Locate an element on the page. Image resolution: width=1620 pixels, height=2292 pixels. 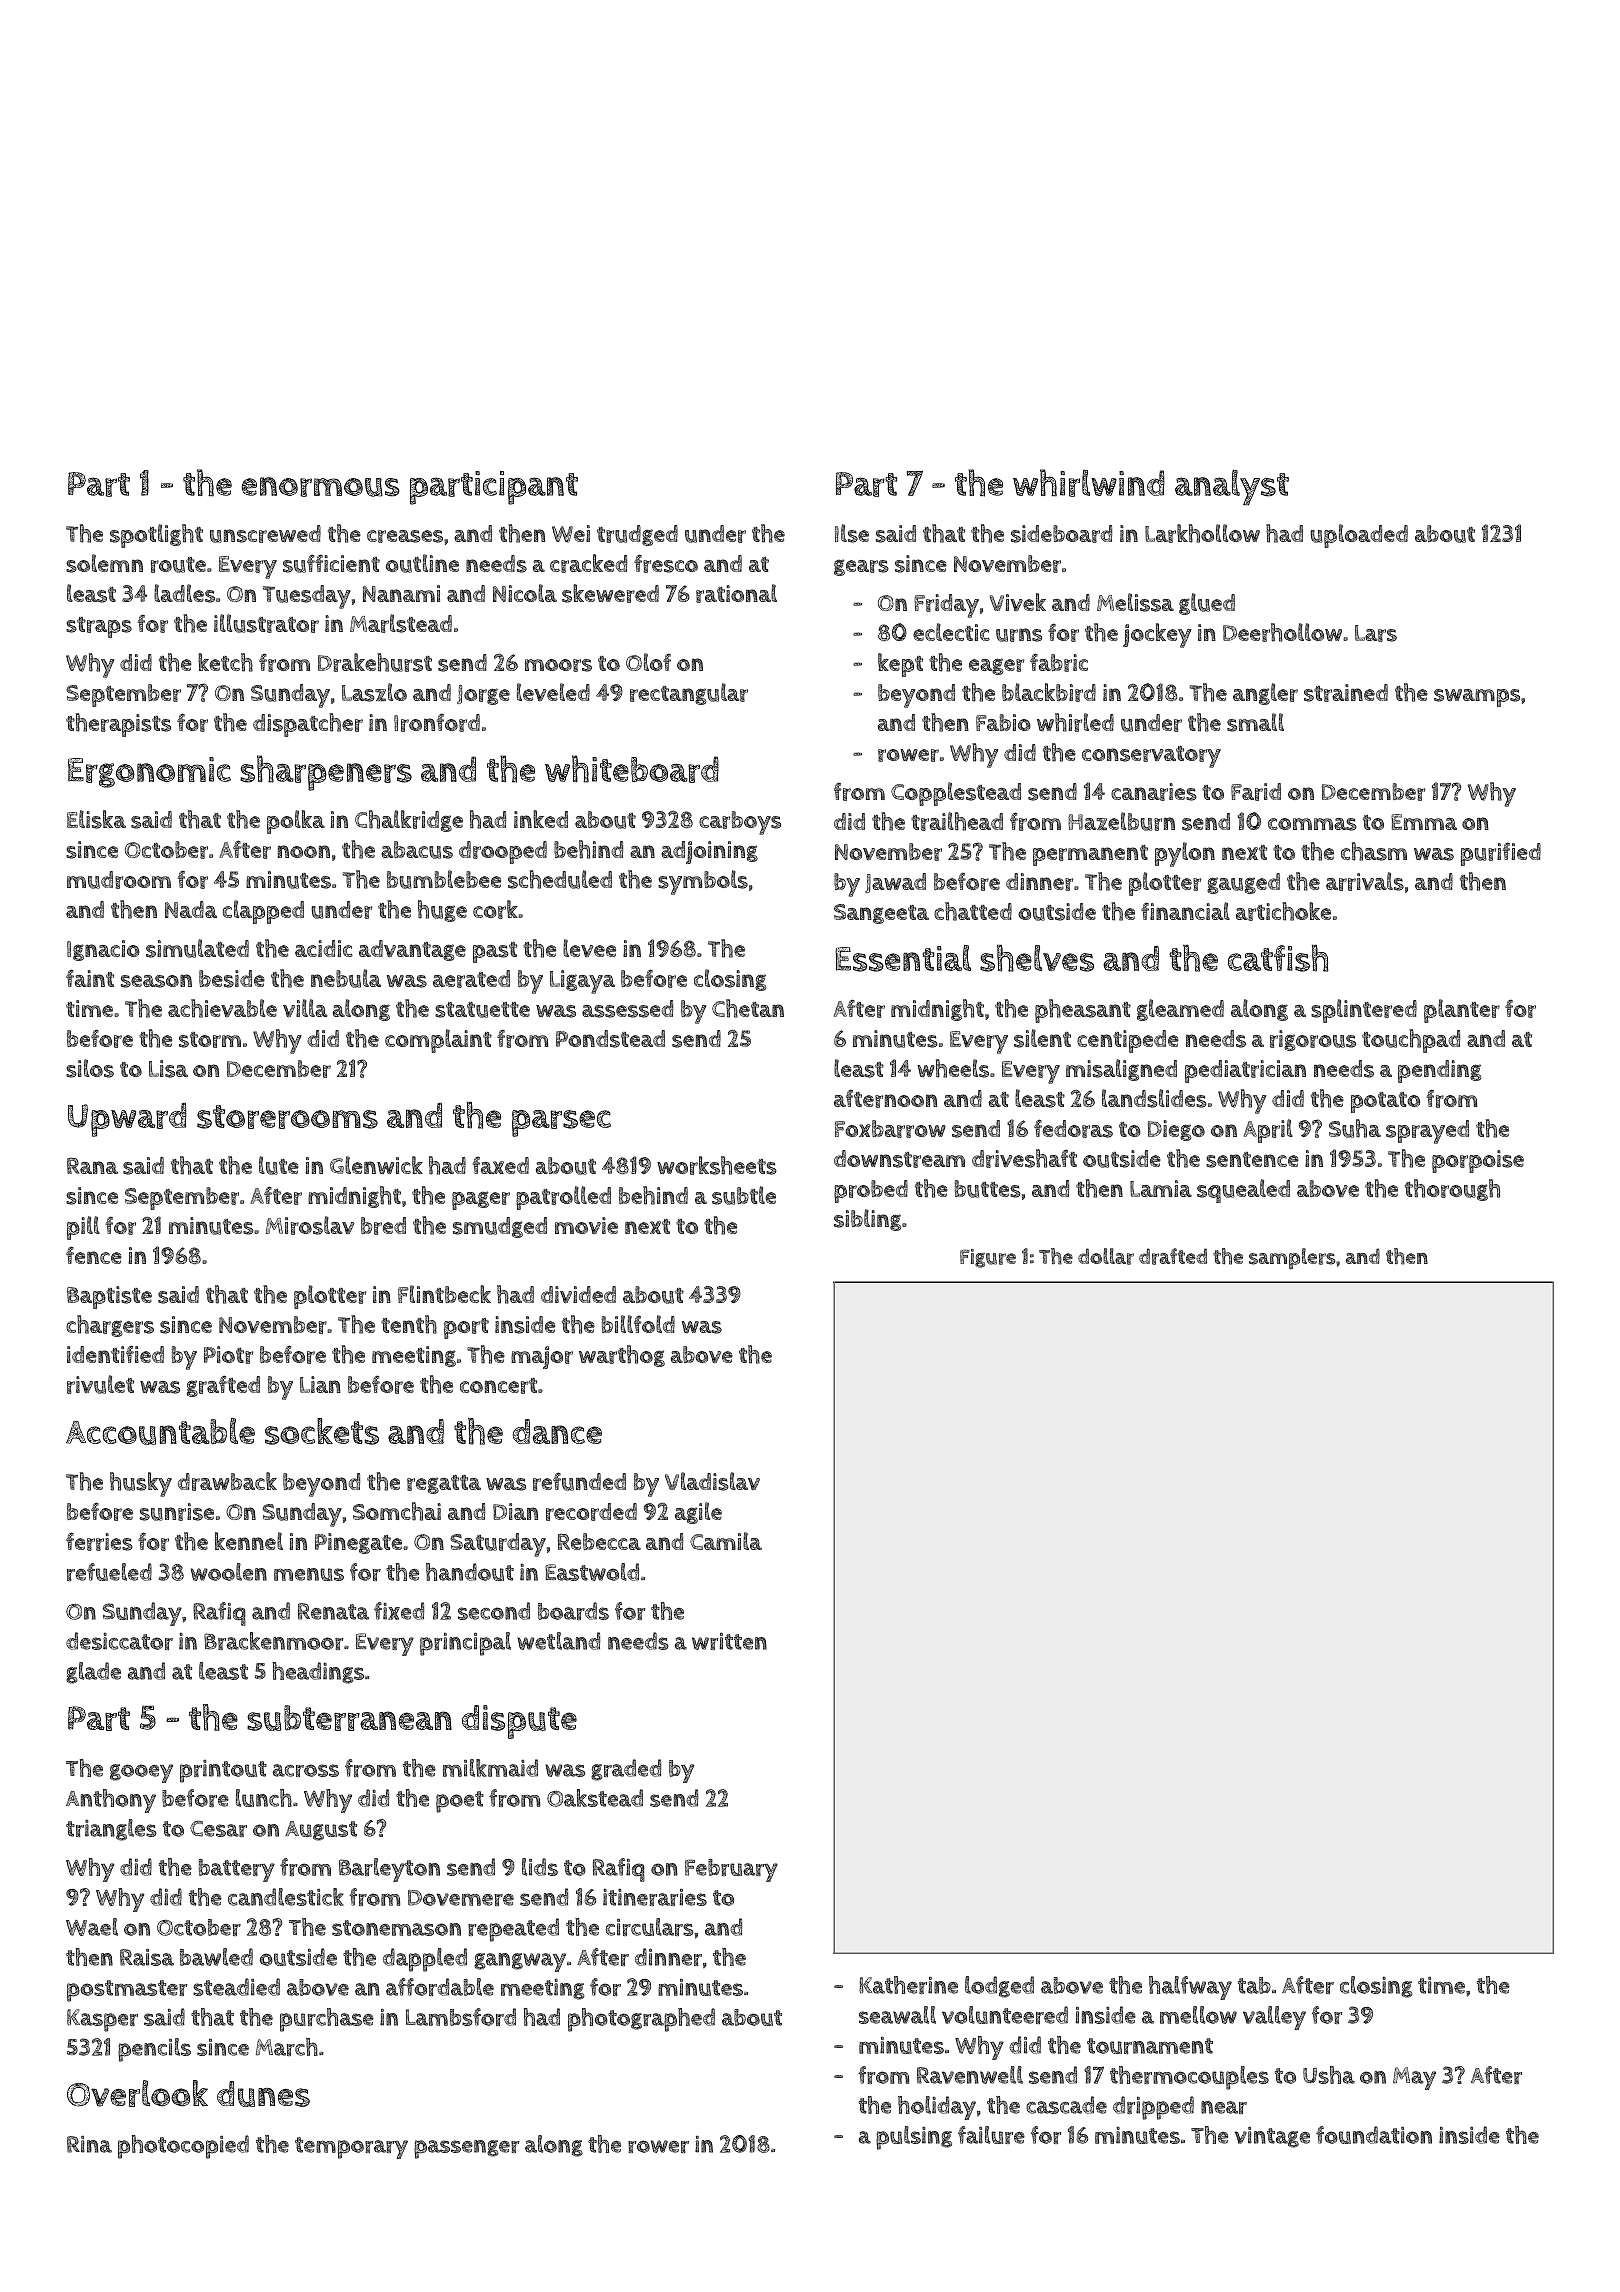
halfway is located at coordinates (1190, 1988).
